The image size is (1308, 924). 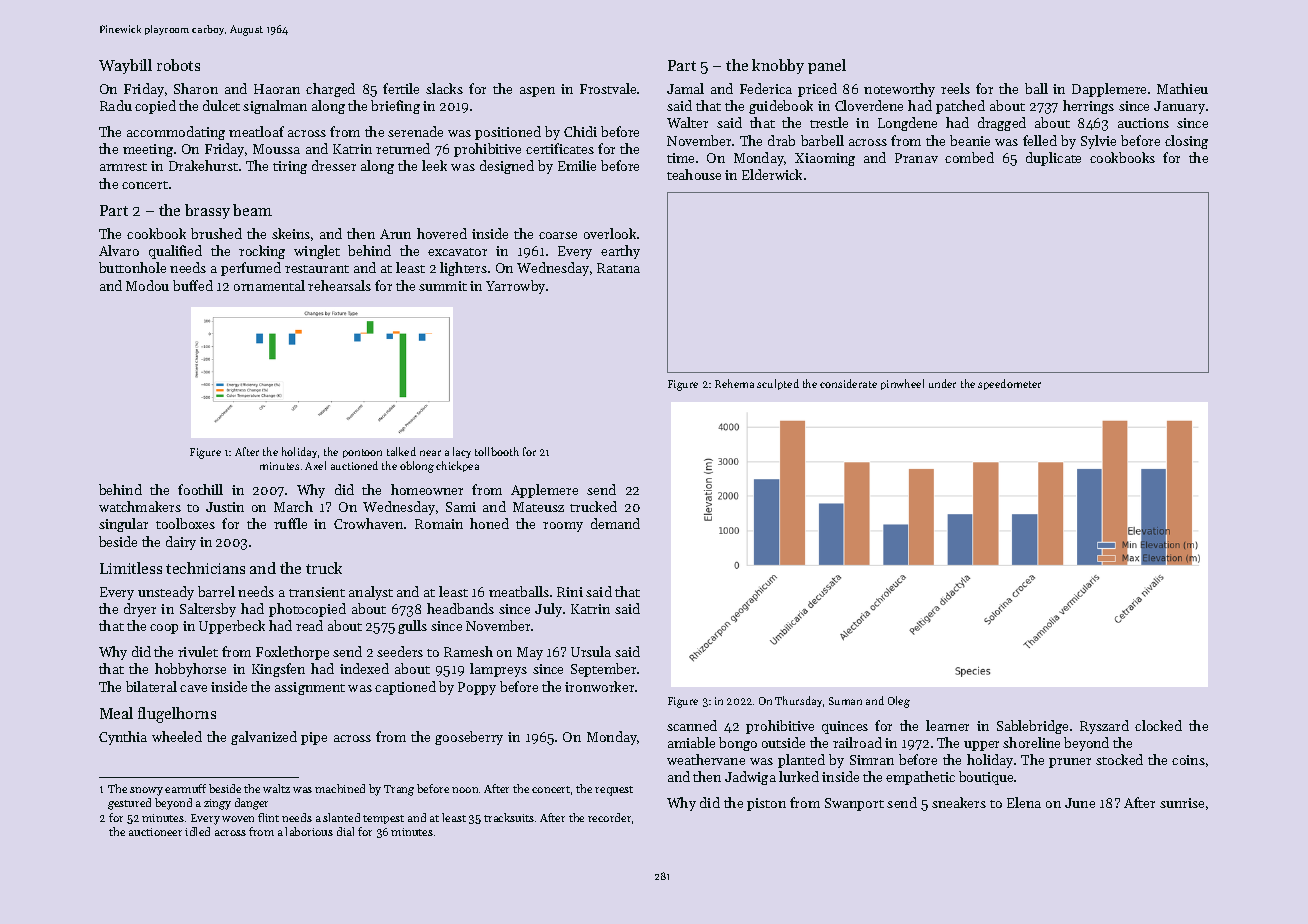 What do you see at coordinates (570, 592) in the screenshot?
I see `Rini` at bounding box center [570, 592].
